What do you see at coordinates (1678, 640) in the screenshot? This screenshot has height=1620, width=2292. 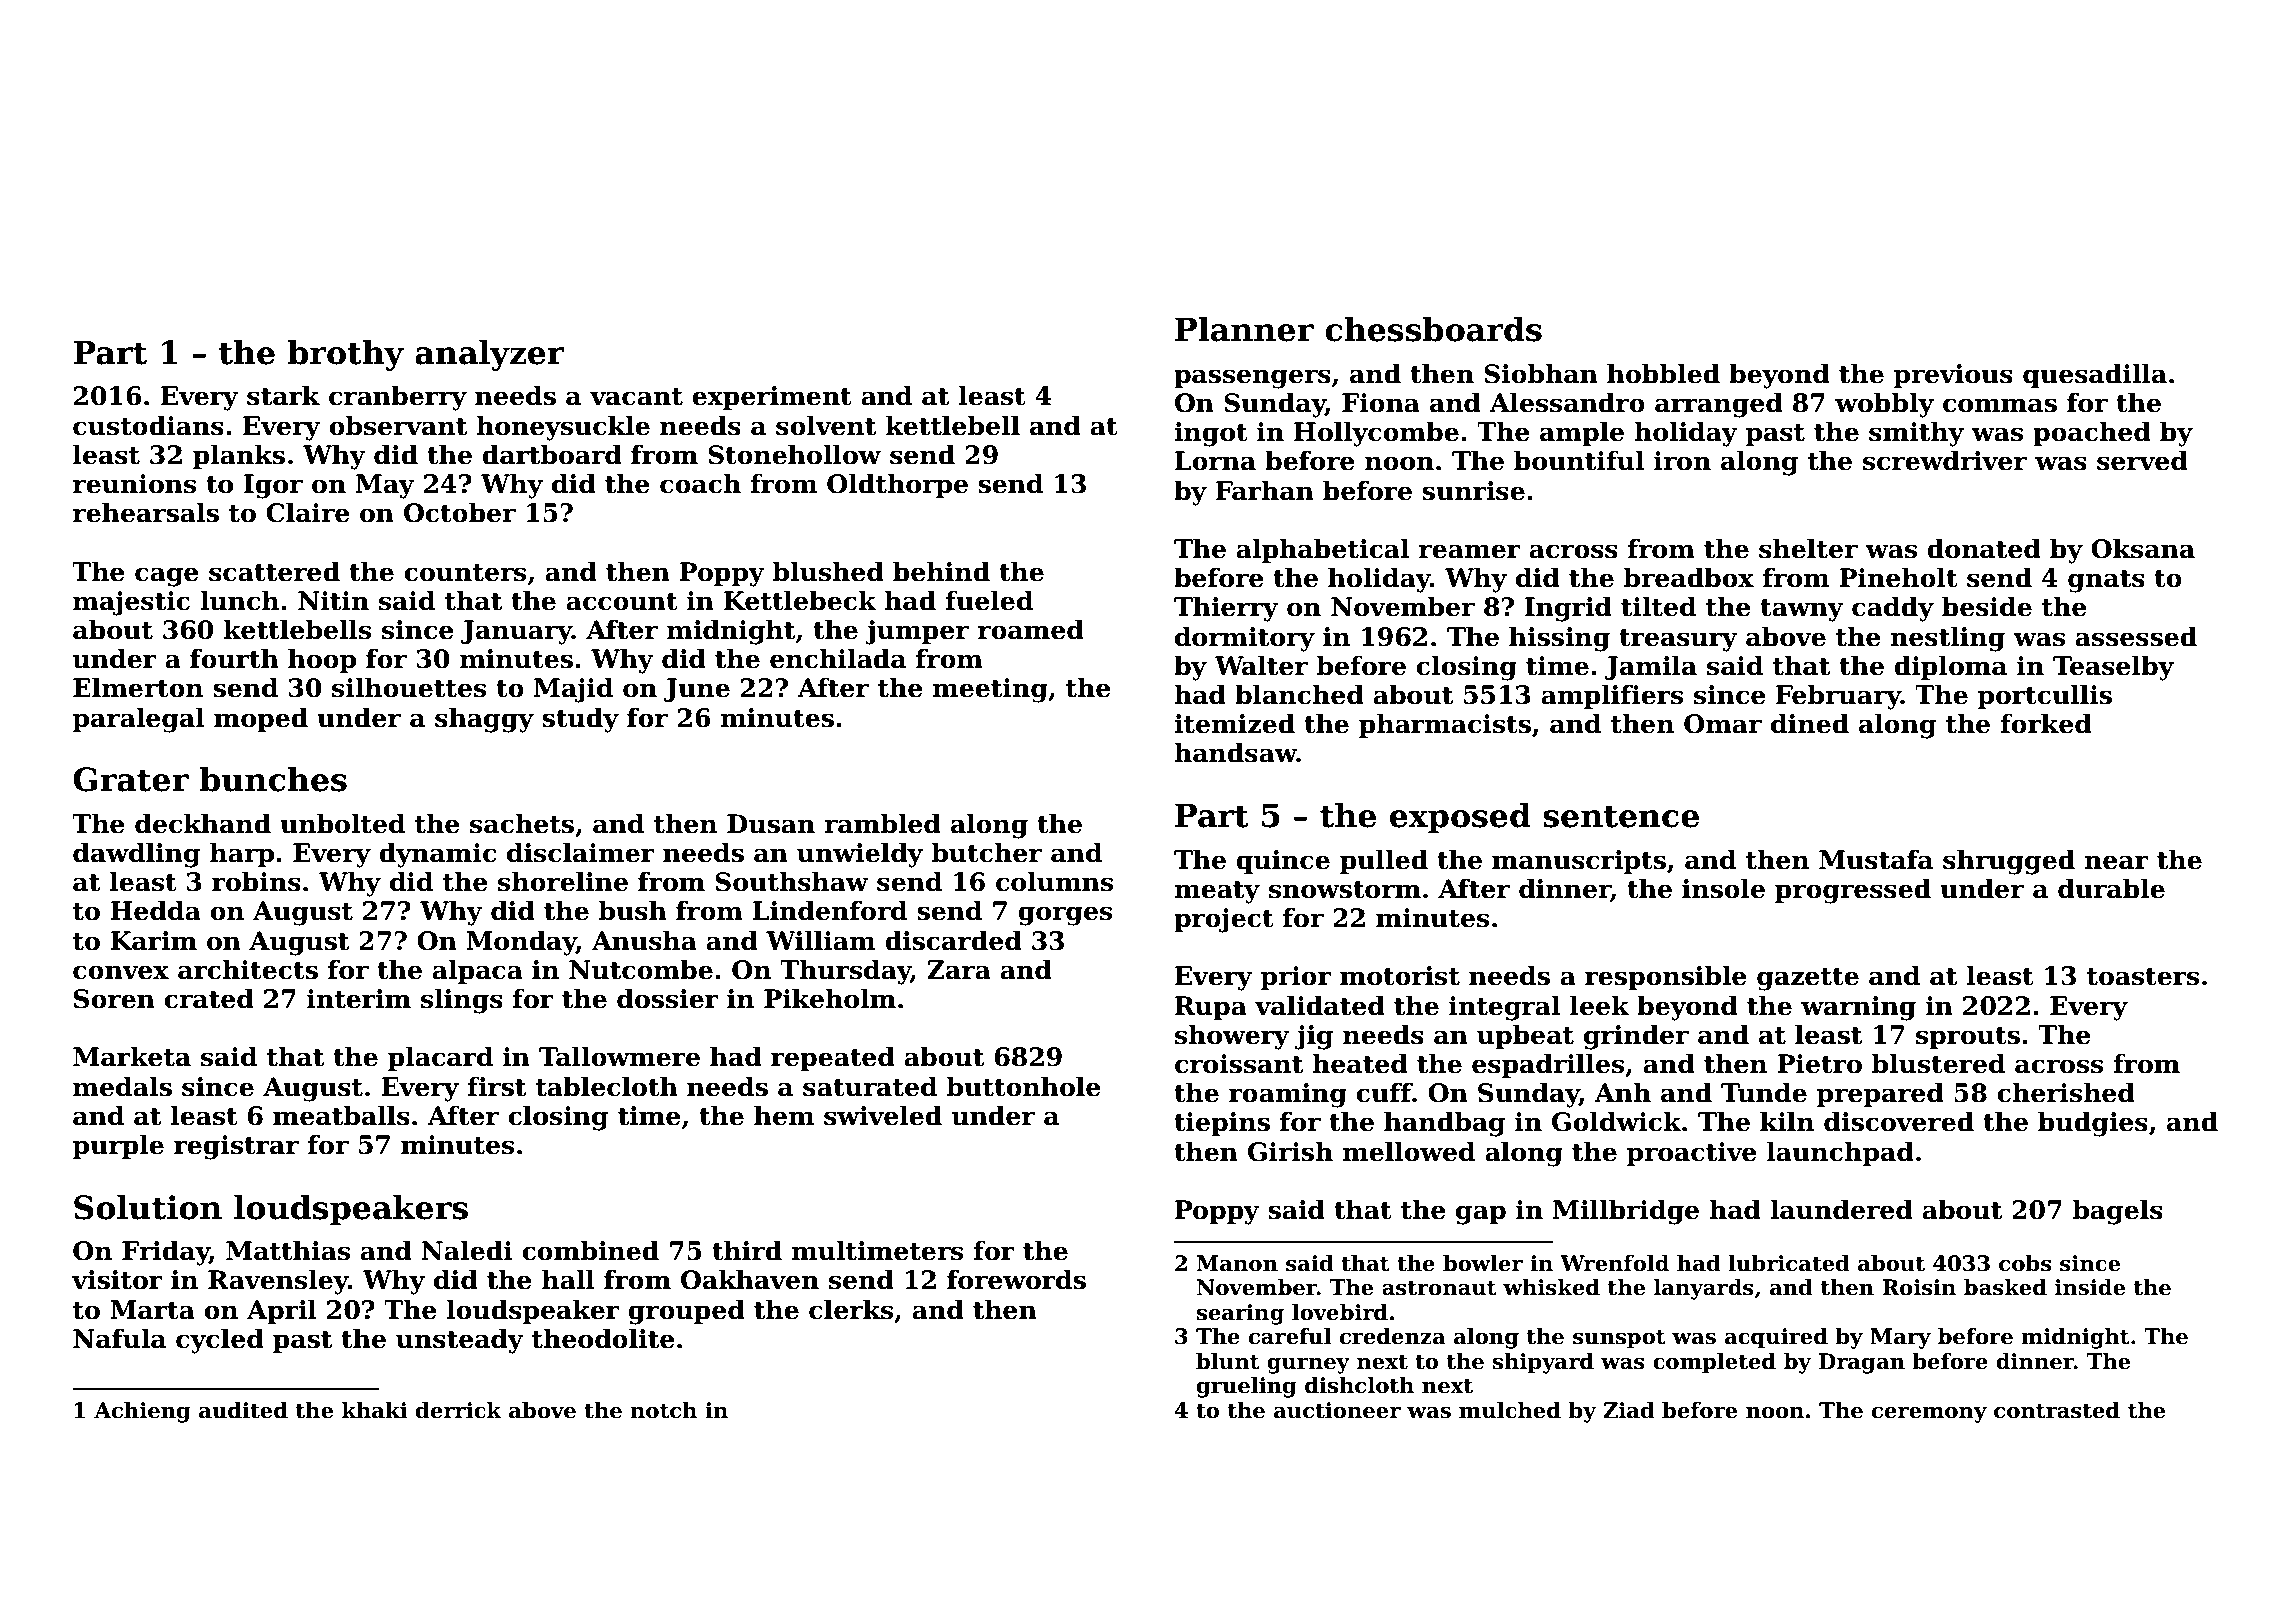 I see `treasury` at bounding box center [1678, 640].
